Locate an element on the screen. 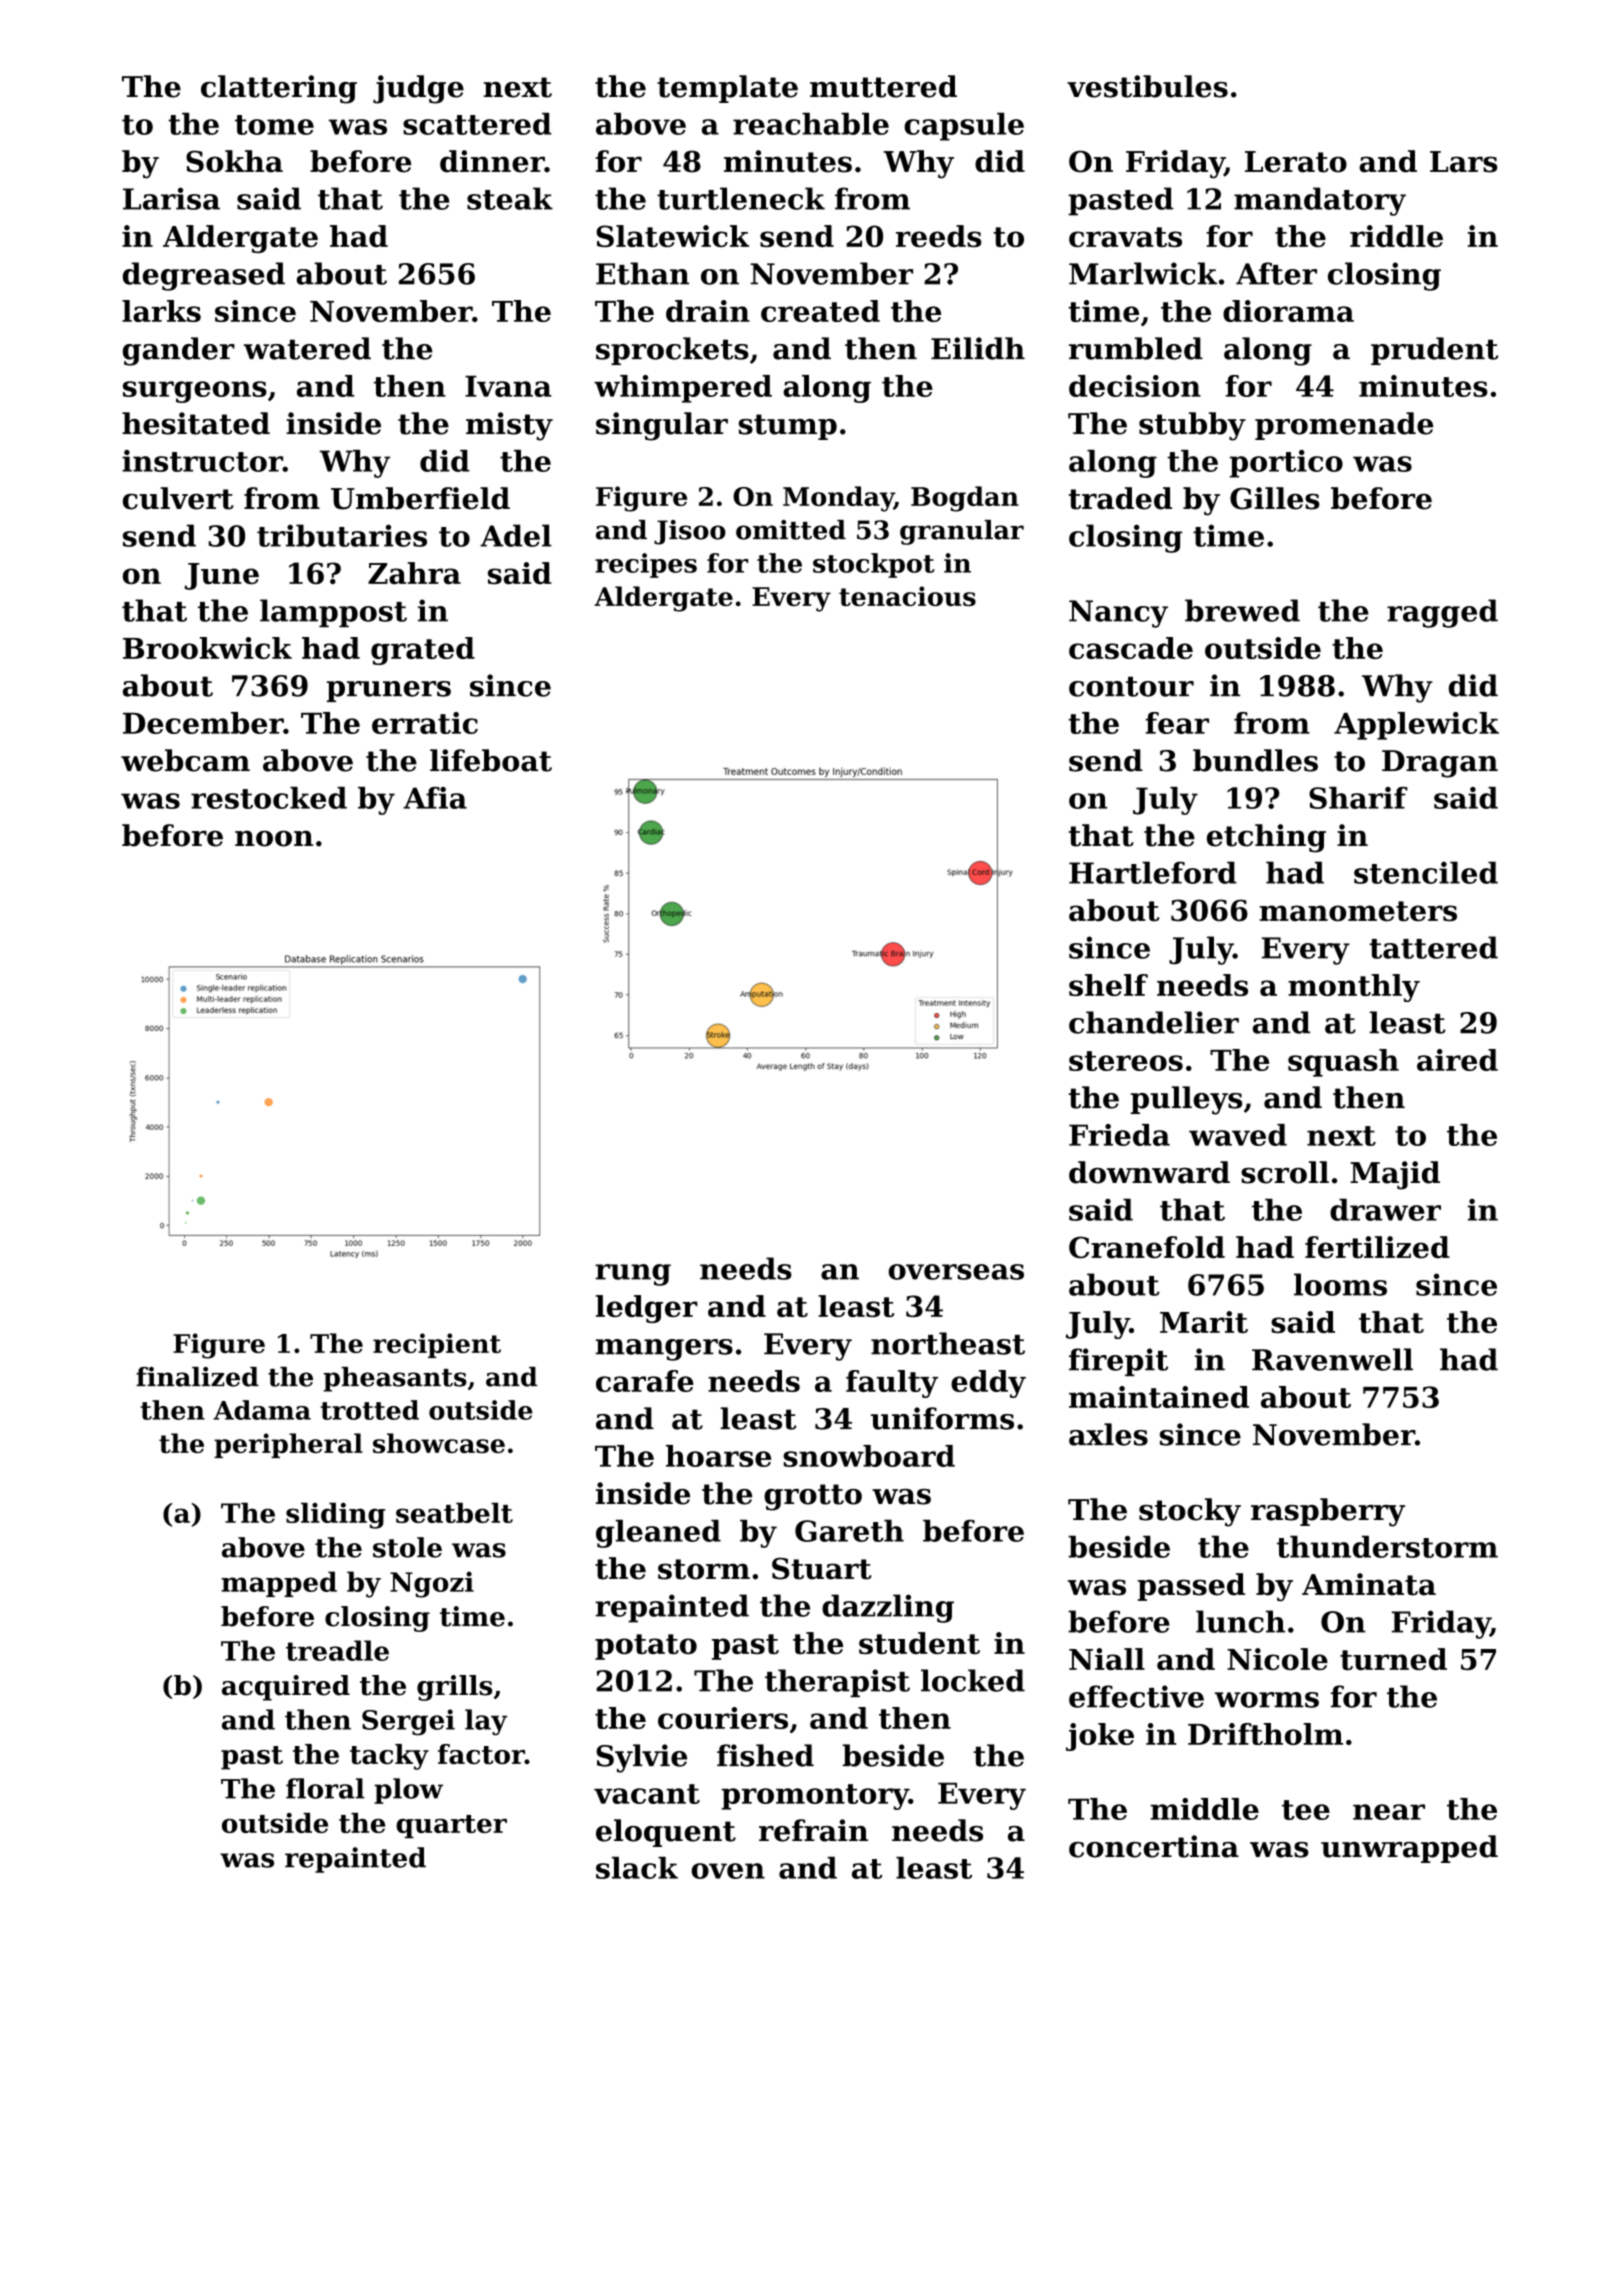 Image resolution: width=1620 pixels, height=2292 pixels. contour is located at coordinates (1131, 686).
